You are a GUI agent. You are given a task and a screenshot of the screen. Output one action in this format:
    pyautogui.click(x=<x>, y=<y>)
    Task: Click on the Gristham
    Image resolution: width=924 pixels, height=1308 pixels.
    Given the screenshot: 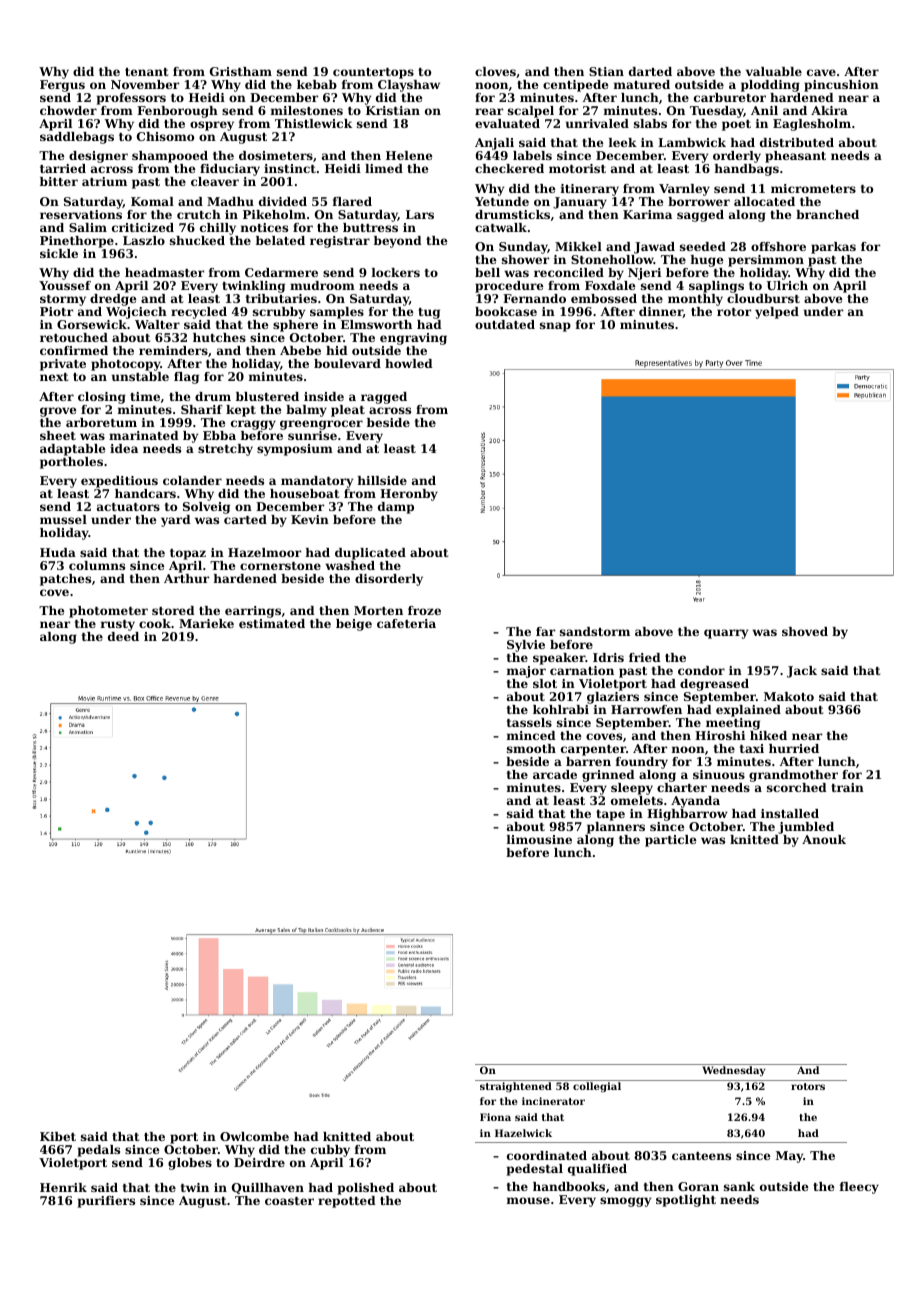 What is the action you would take?
    pyautogui.click(x=241, y=71)
